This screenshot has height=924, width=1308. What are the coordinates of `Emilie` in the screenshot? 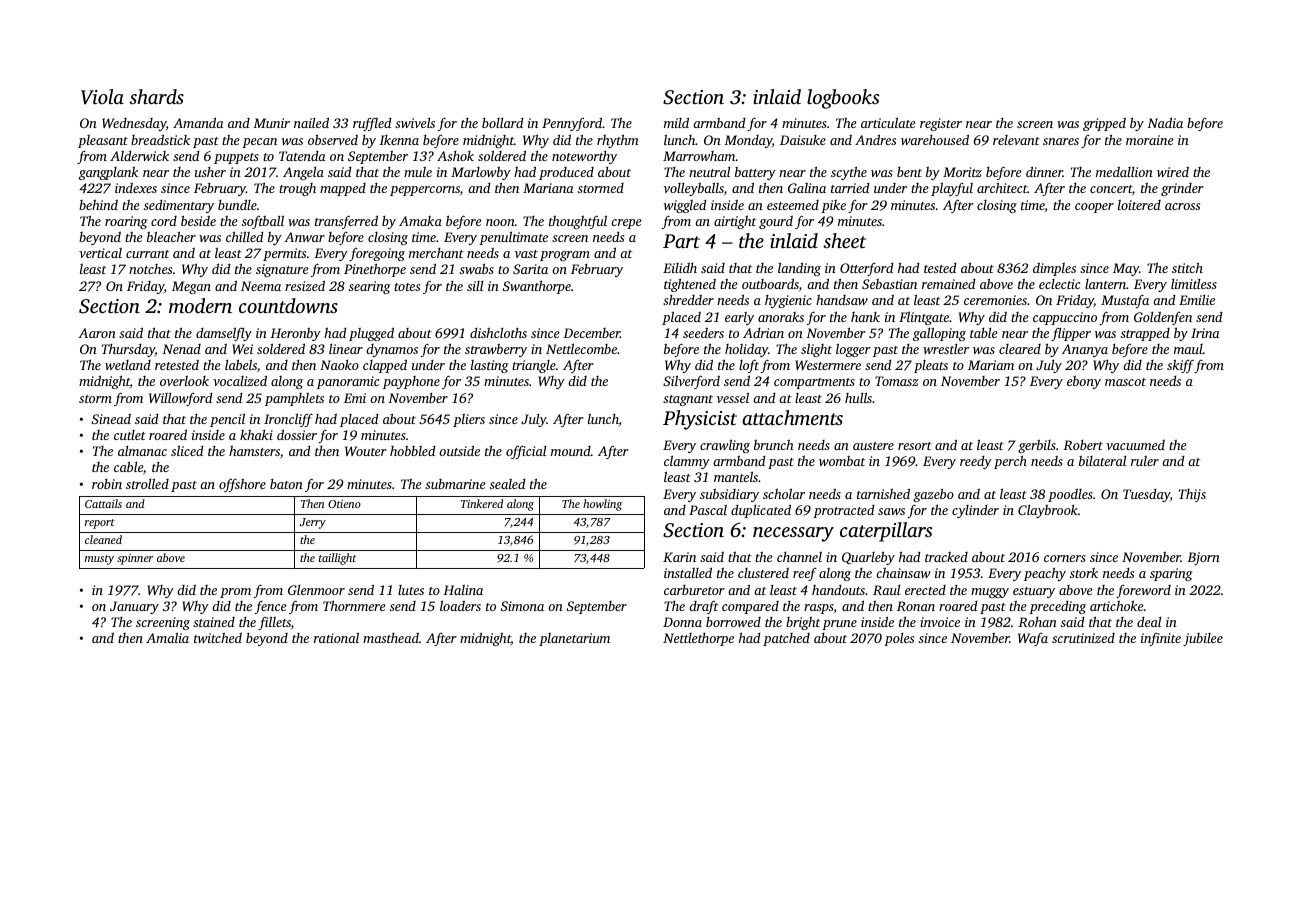 It's located at (1197, 300).
